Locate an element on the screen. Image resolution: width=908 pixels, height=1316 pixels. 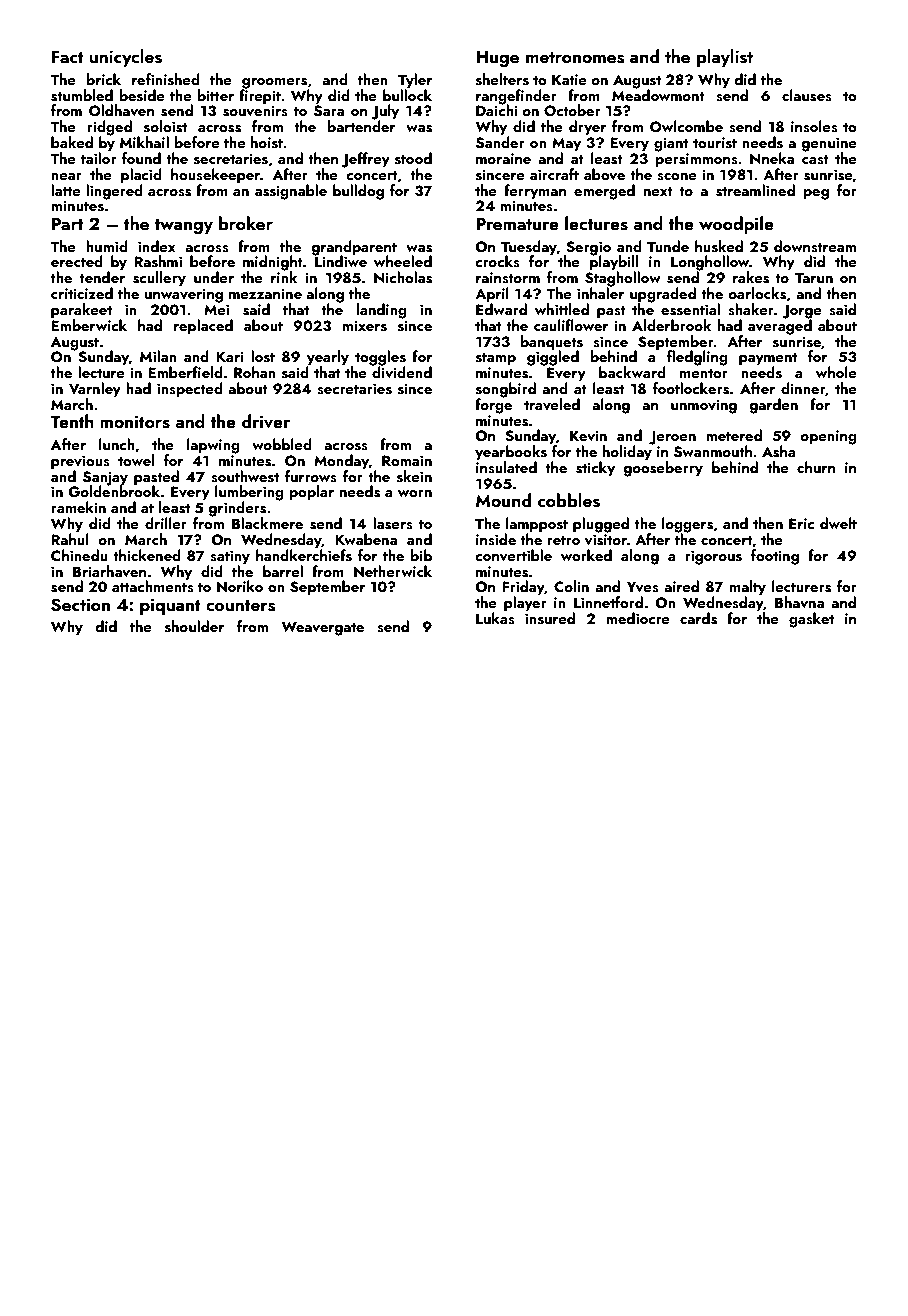
Huge is located at coordinates (497, 59).
